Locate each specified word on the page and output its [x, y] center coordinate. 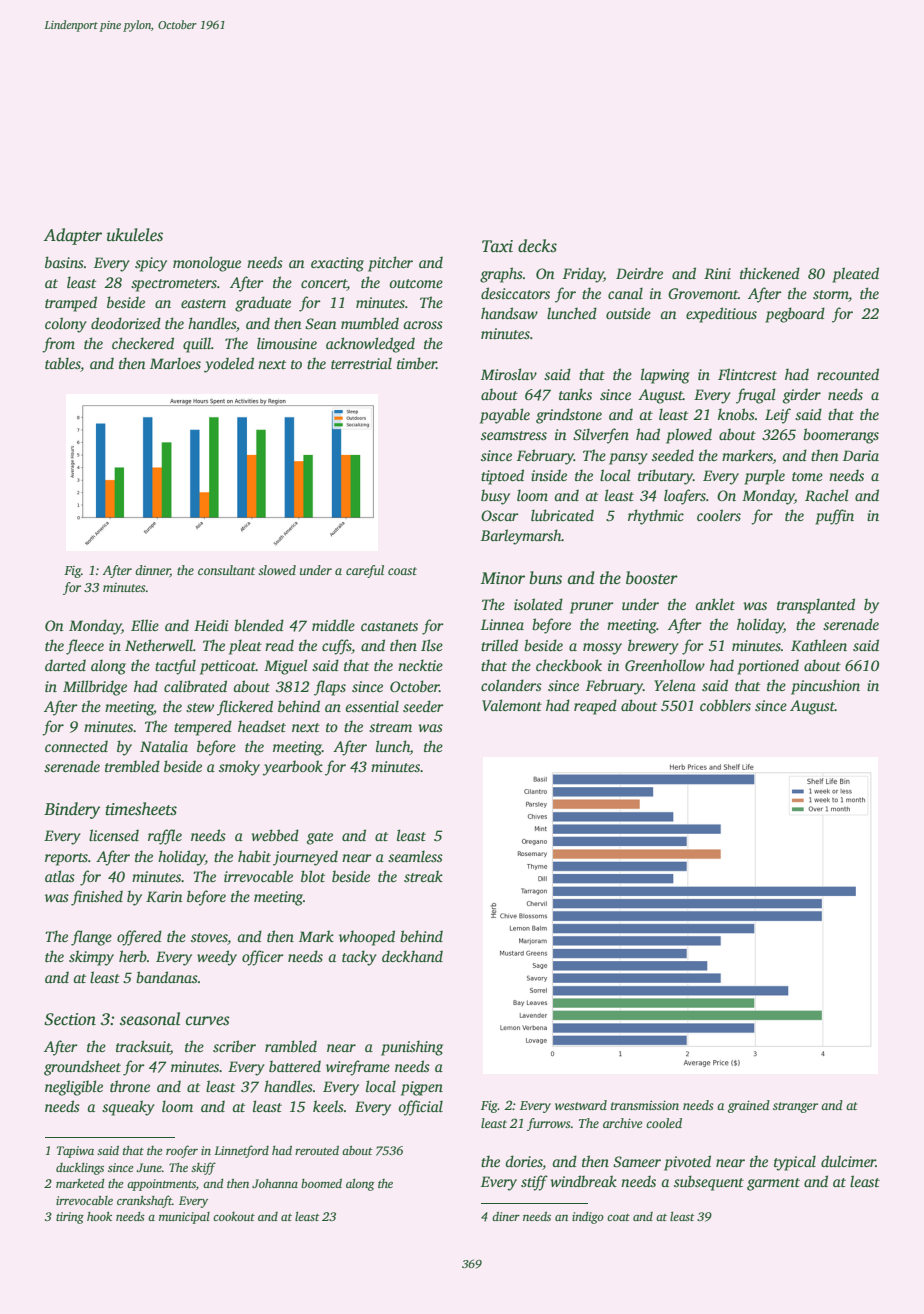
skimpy [91, 958]
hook [99, 1216]
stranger [795, 1107]
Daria [861, 455]
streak [423, 876]
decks [537, 246]
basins [64, 262]
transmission [645, 1105]
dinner [152, 571]
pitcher [390, 264]
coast [402, 571]
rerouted [317, 1150]
